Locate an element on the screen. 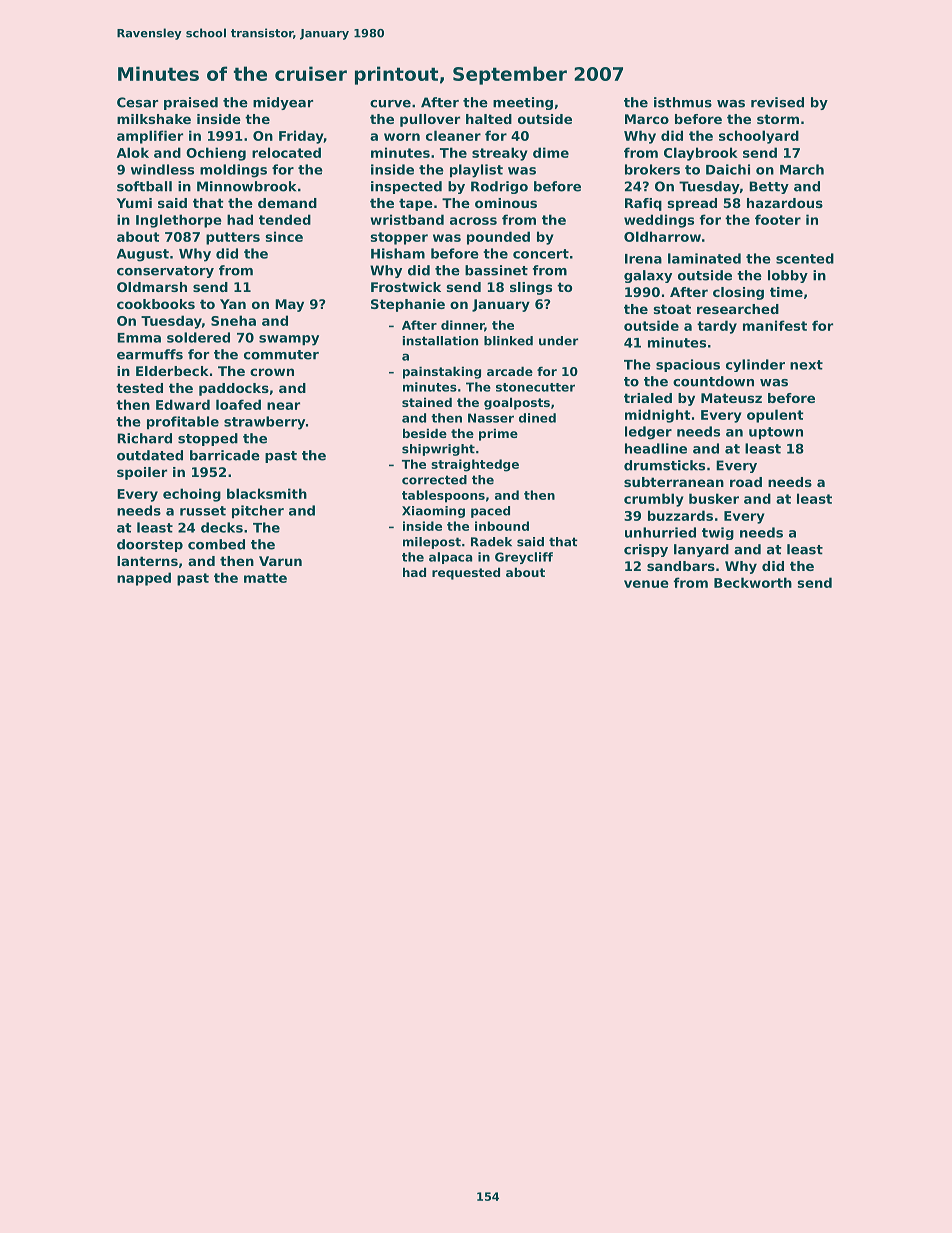  isthmus is located at coordinates (683, 102).
